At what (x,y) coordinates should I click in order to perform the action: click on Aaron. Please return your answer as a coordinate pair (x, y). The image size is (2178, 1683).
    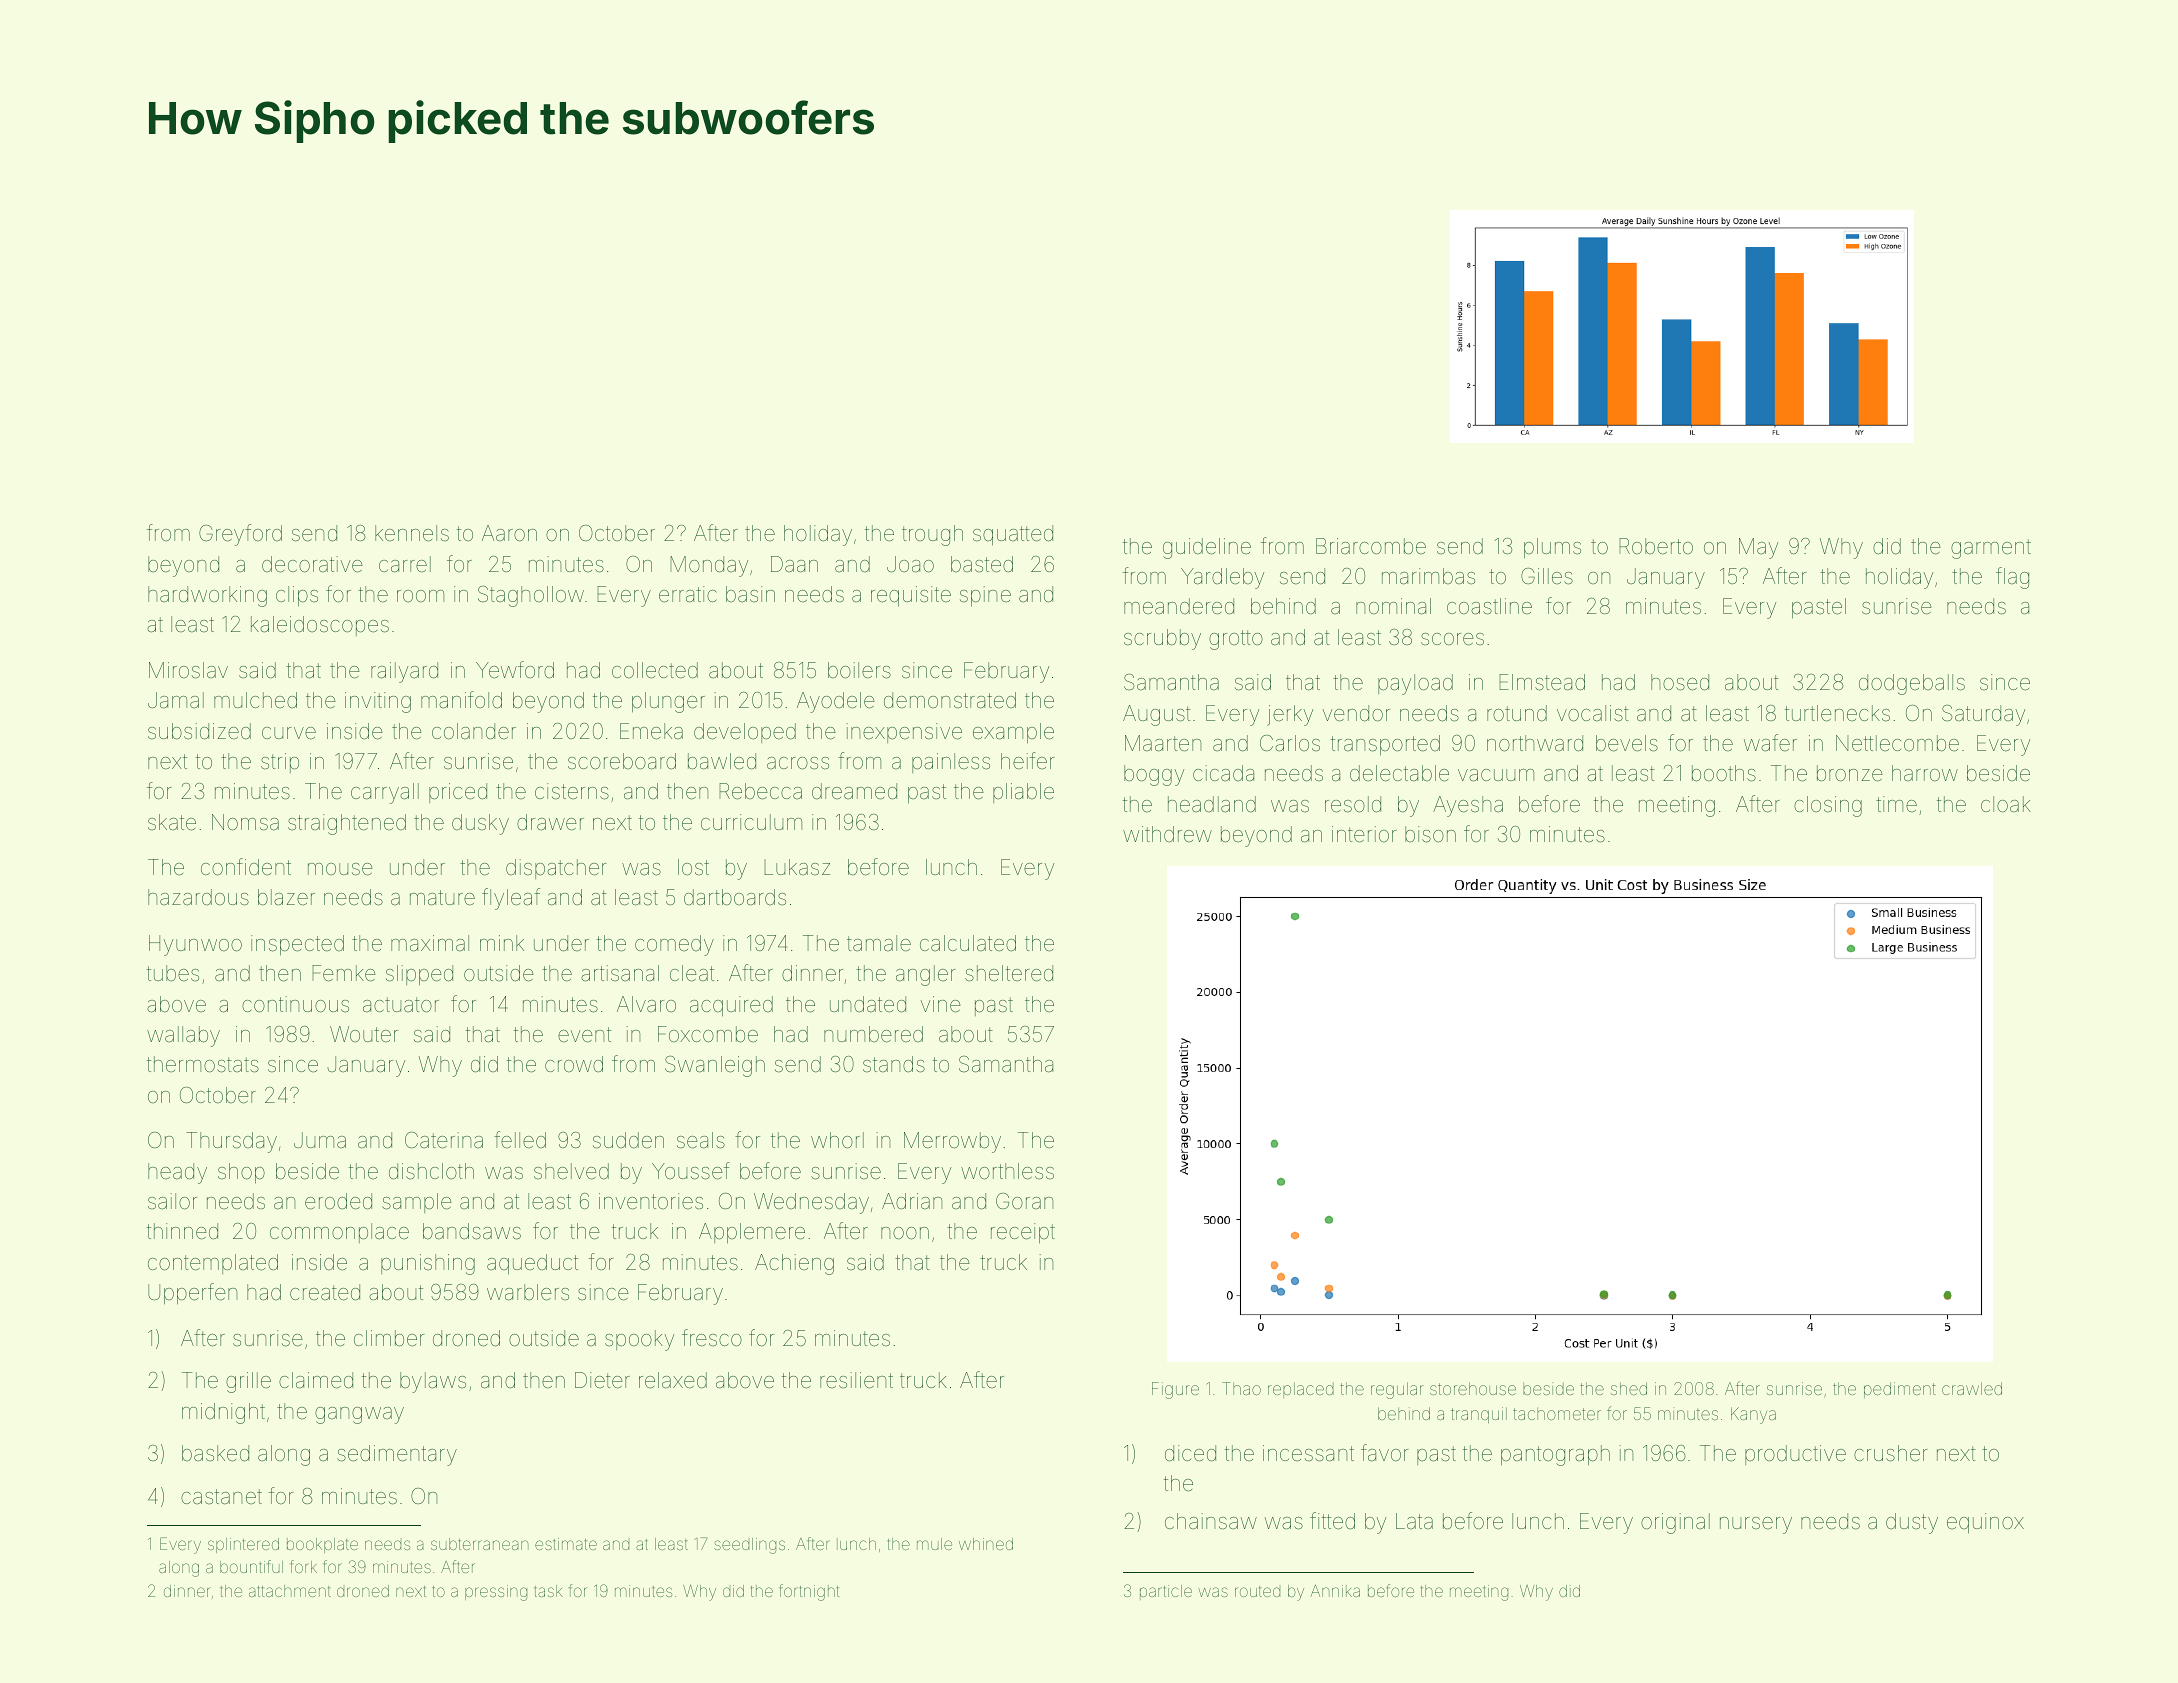
    Looking at the image, I should click on (509, 533).
